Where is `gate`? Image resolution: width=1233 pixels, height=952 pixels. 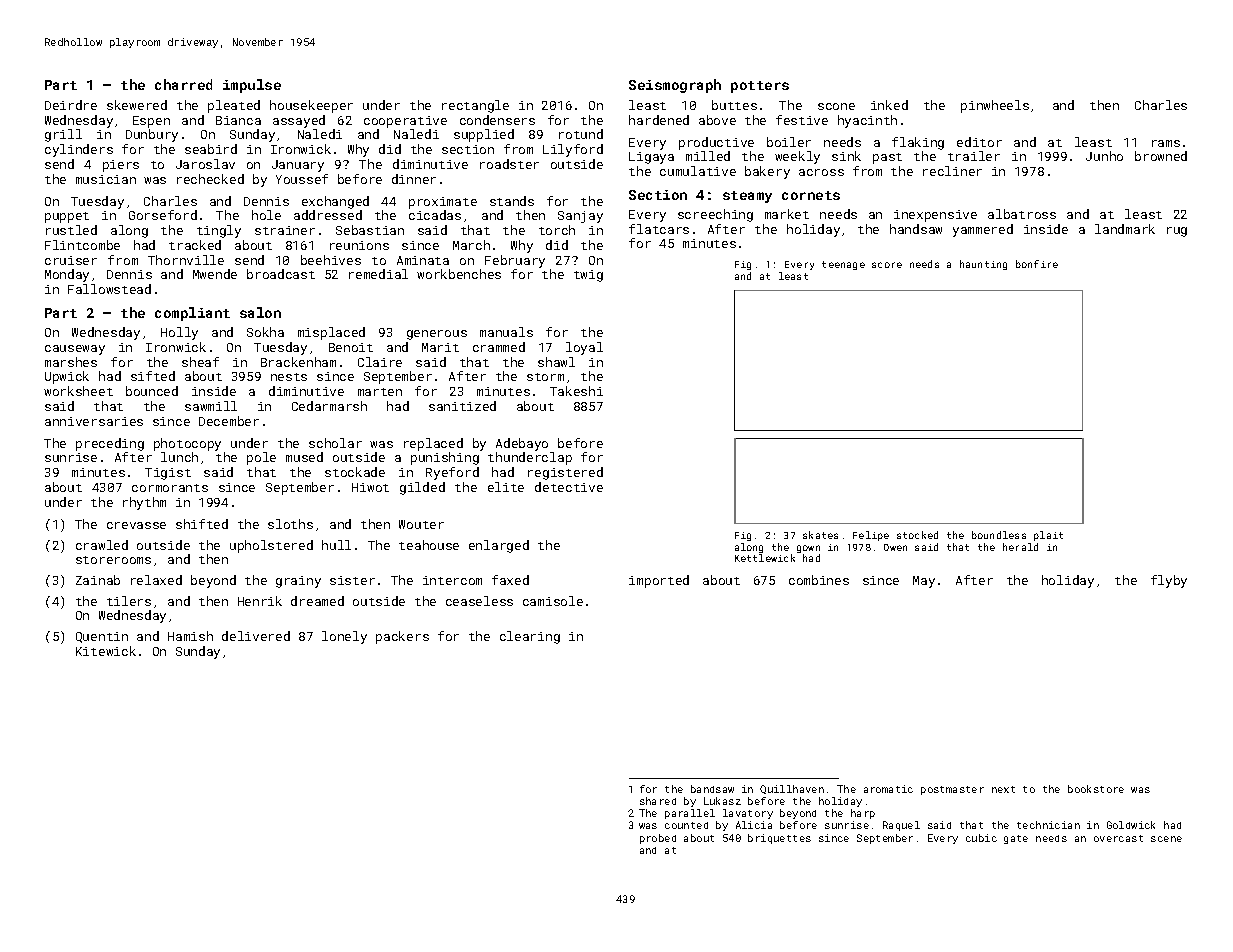 gate is located at coordinates (1016, 839).
